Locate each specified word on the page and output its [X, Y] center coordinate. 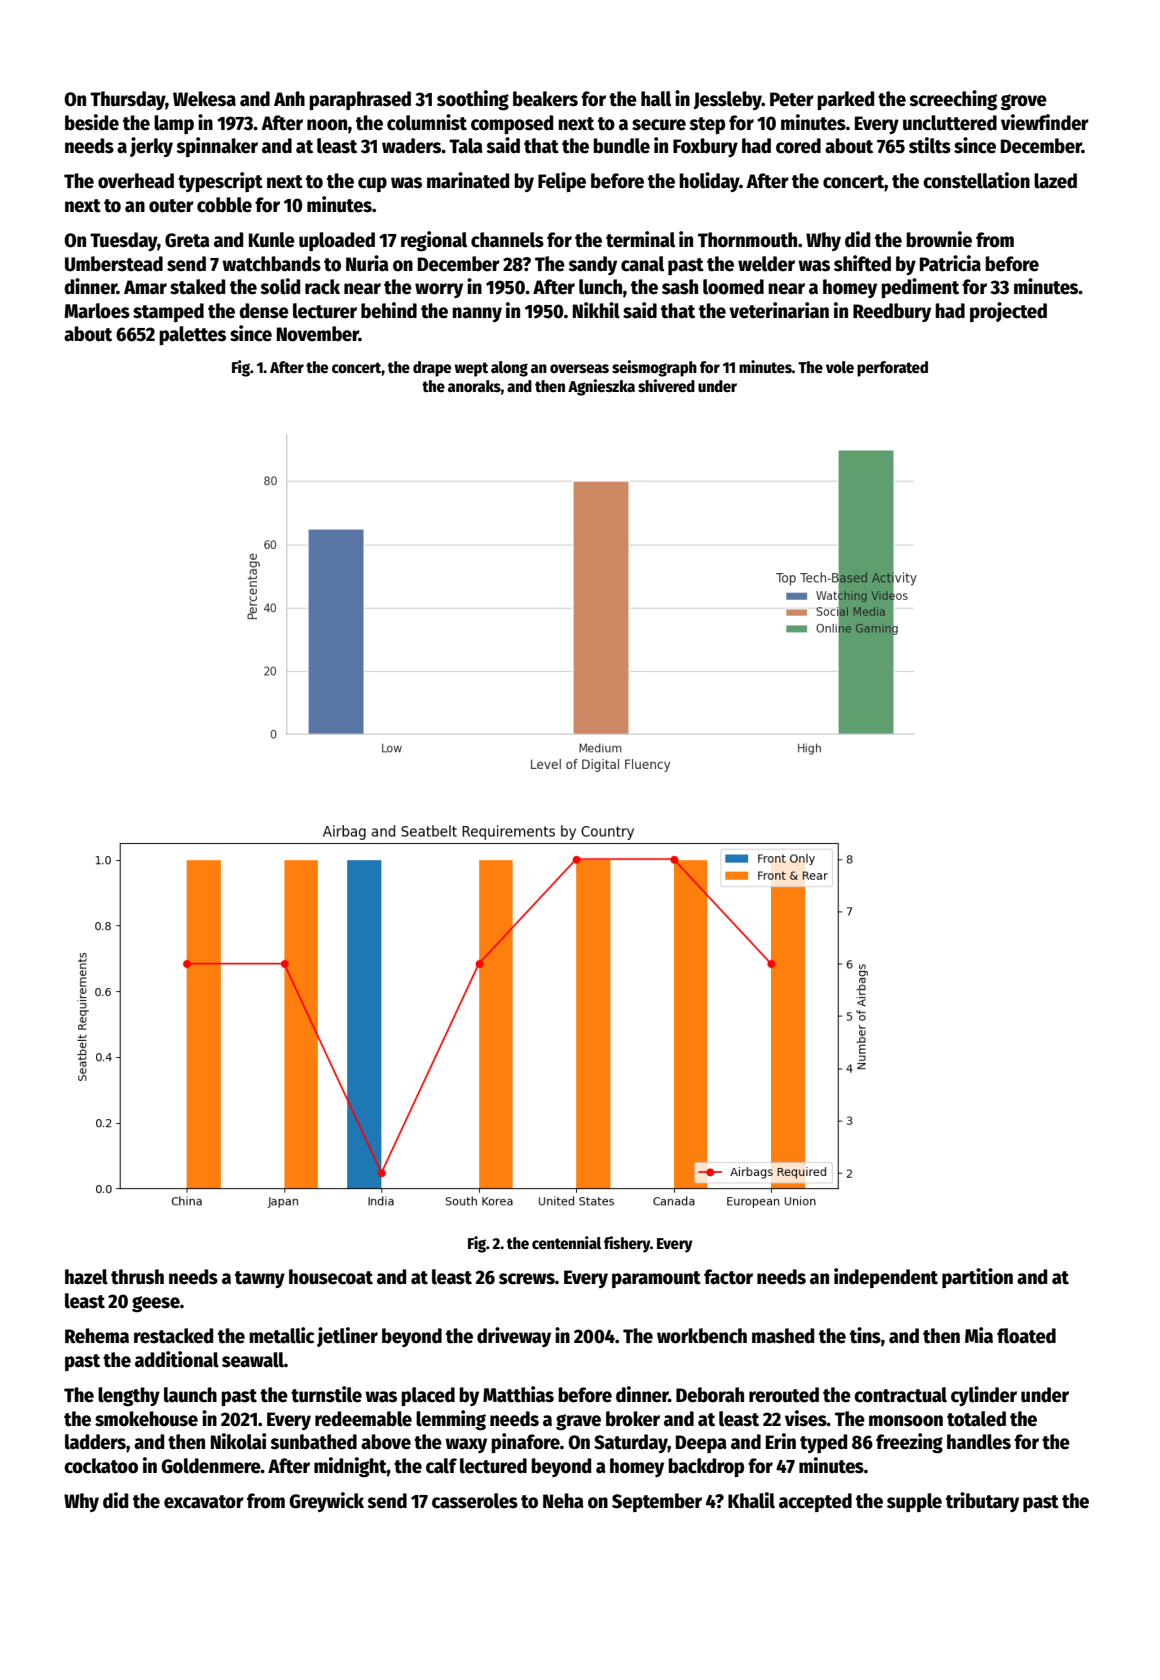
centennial [566, 1242]
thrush [137, 1277]
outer [171, 206]
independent [886, 1278]
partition [977, 1278]
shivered [666, 386]
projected [1008, 312]
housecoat [331, 1277]
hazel [86, 1277]
